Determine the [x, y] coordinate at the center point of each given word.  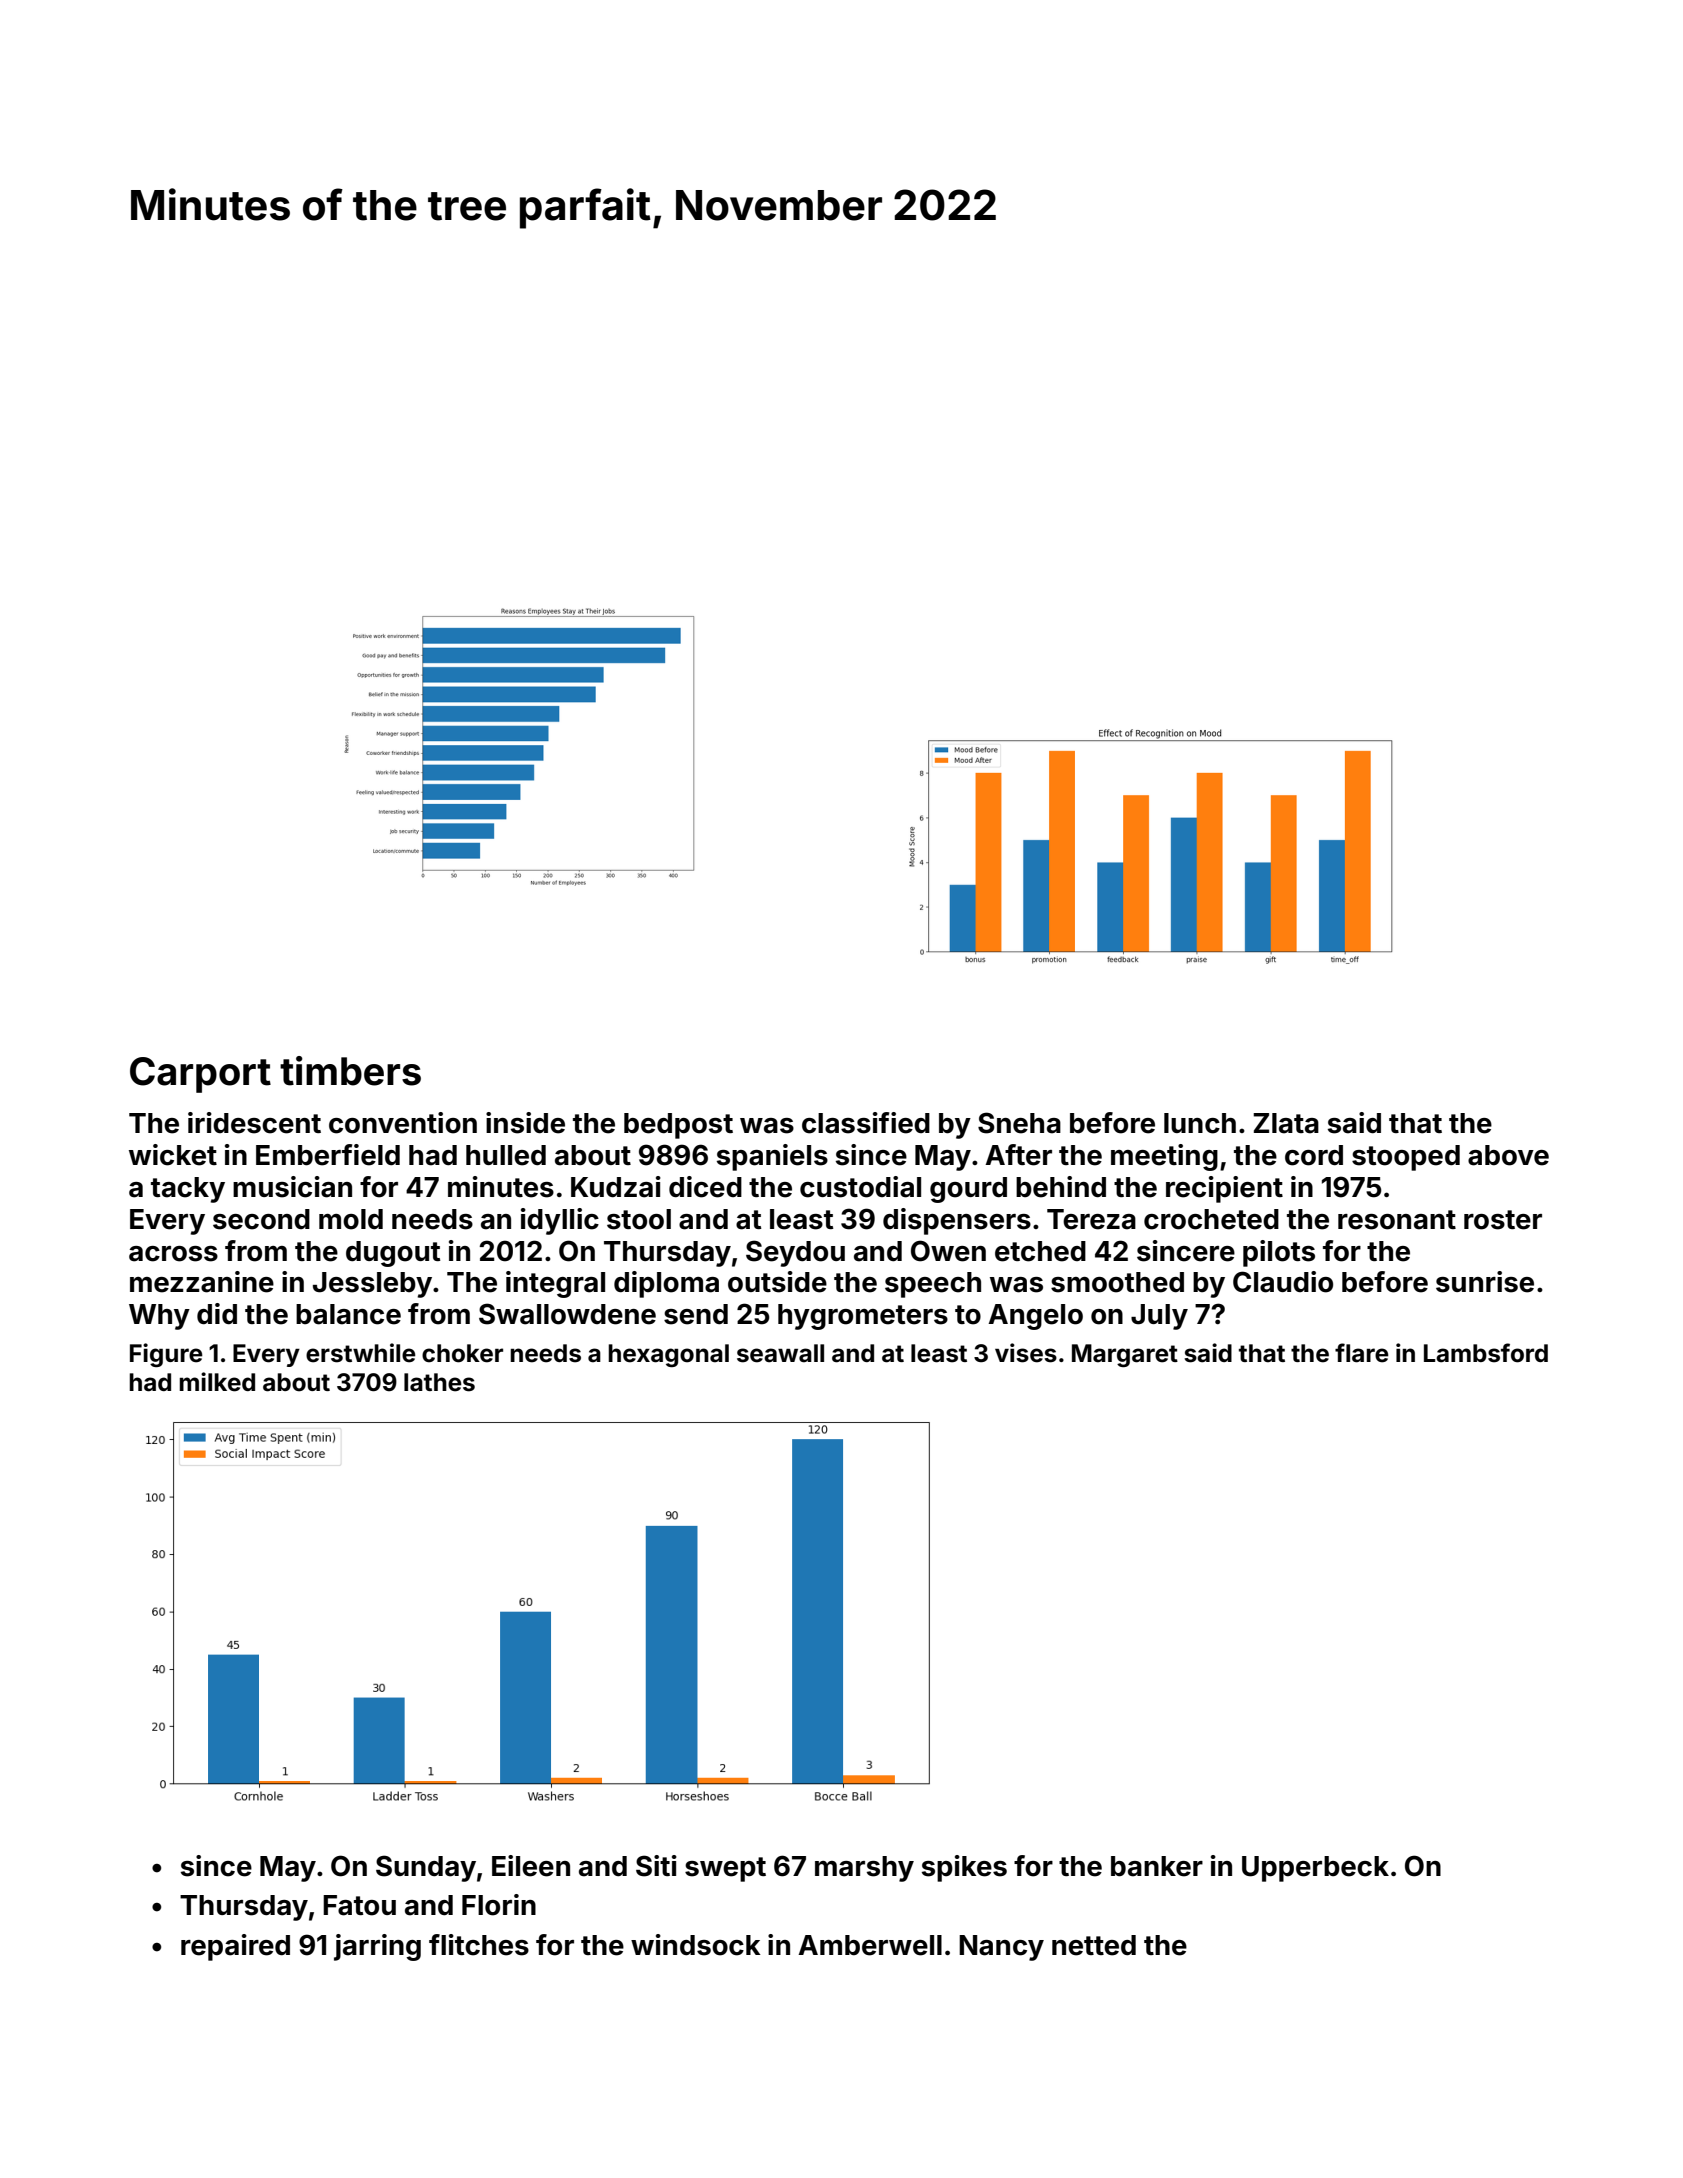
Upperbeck [1315, 1869]
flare [1362, 1353]
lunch [1200, 1123]
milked [217, 1382]
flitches [479, 1945]
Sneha [1019, 1123]
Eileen [531, 1866]
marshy [864, 1869]
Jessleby [372, 1285]
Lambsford [1486, 1353]
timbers [350, 1071]
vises [1026, 1353]
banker [1157, 1866]
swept [725, 1869]
